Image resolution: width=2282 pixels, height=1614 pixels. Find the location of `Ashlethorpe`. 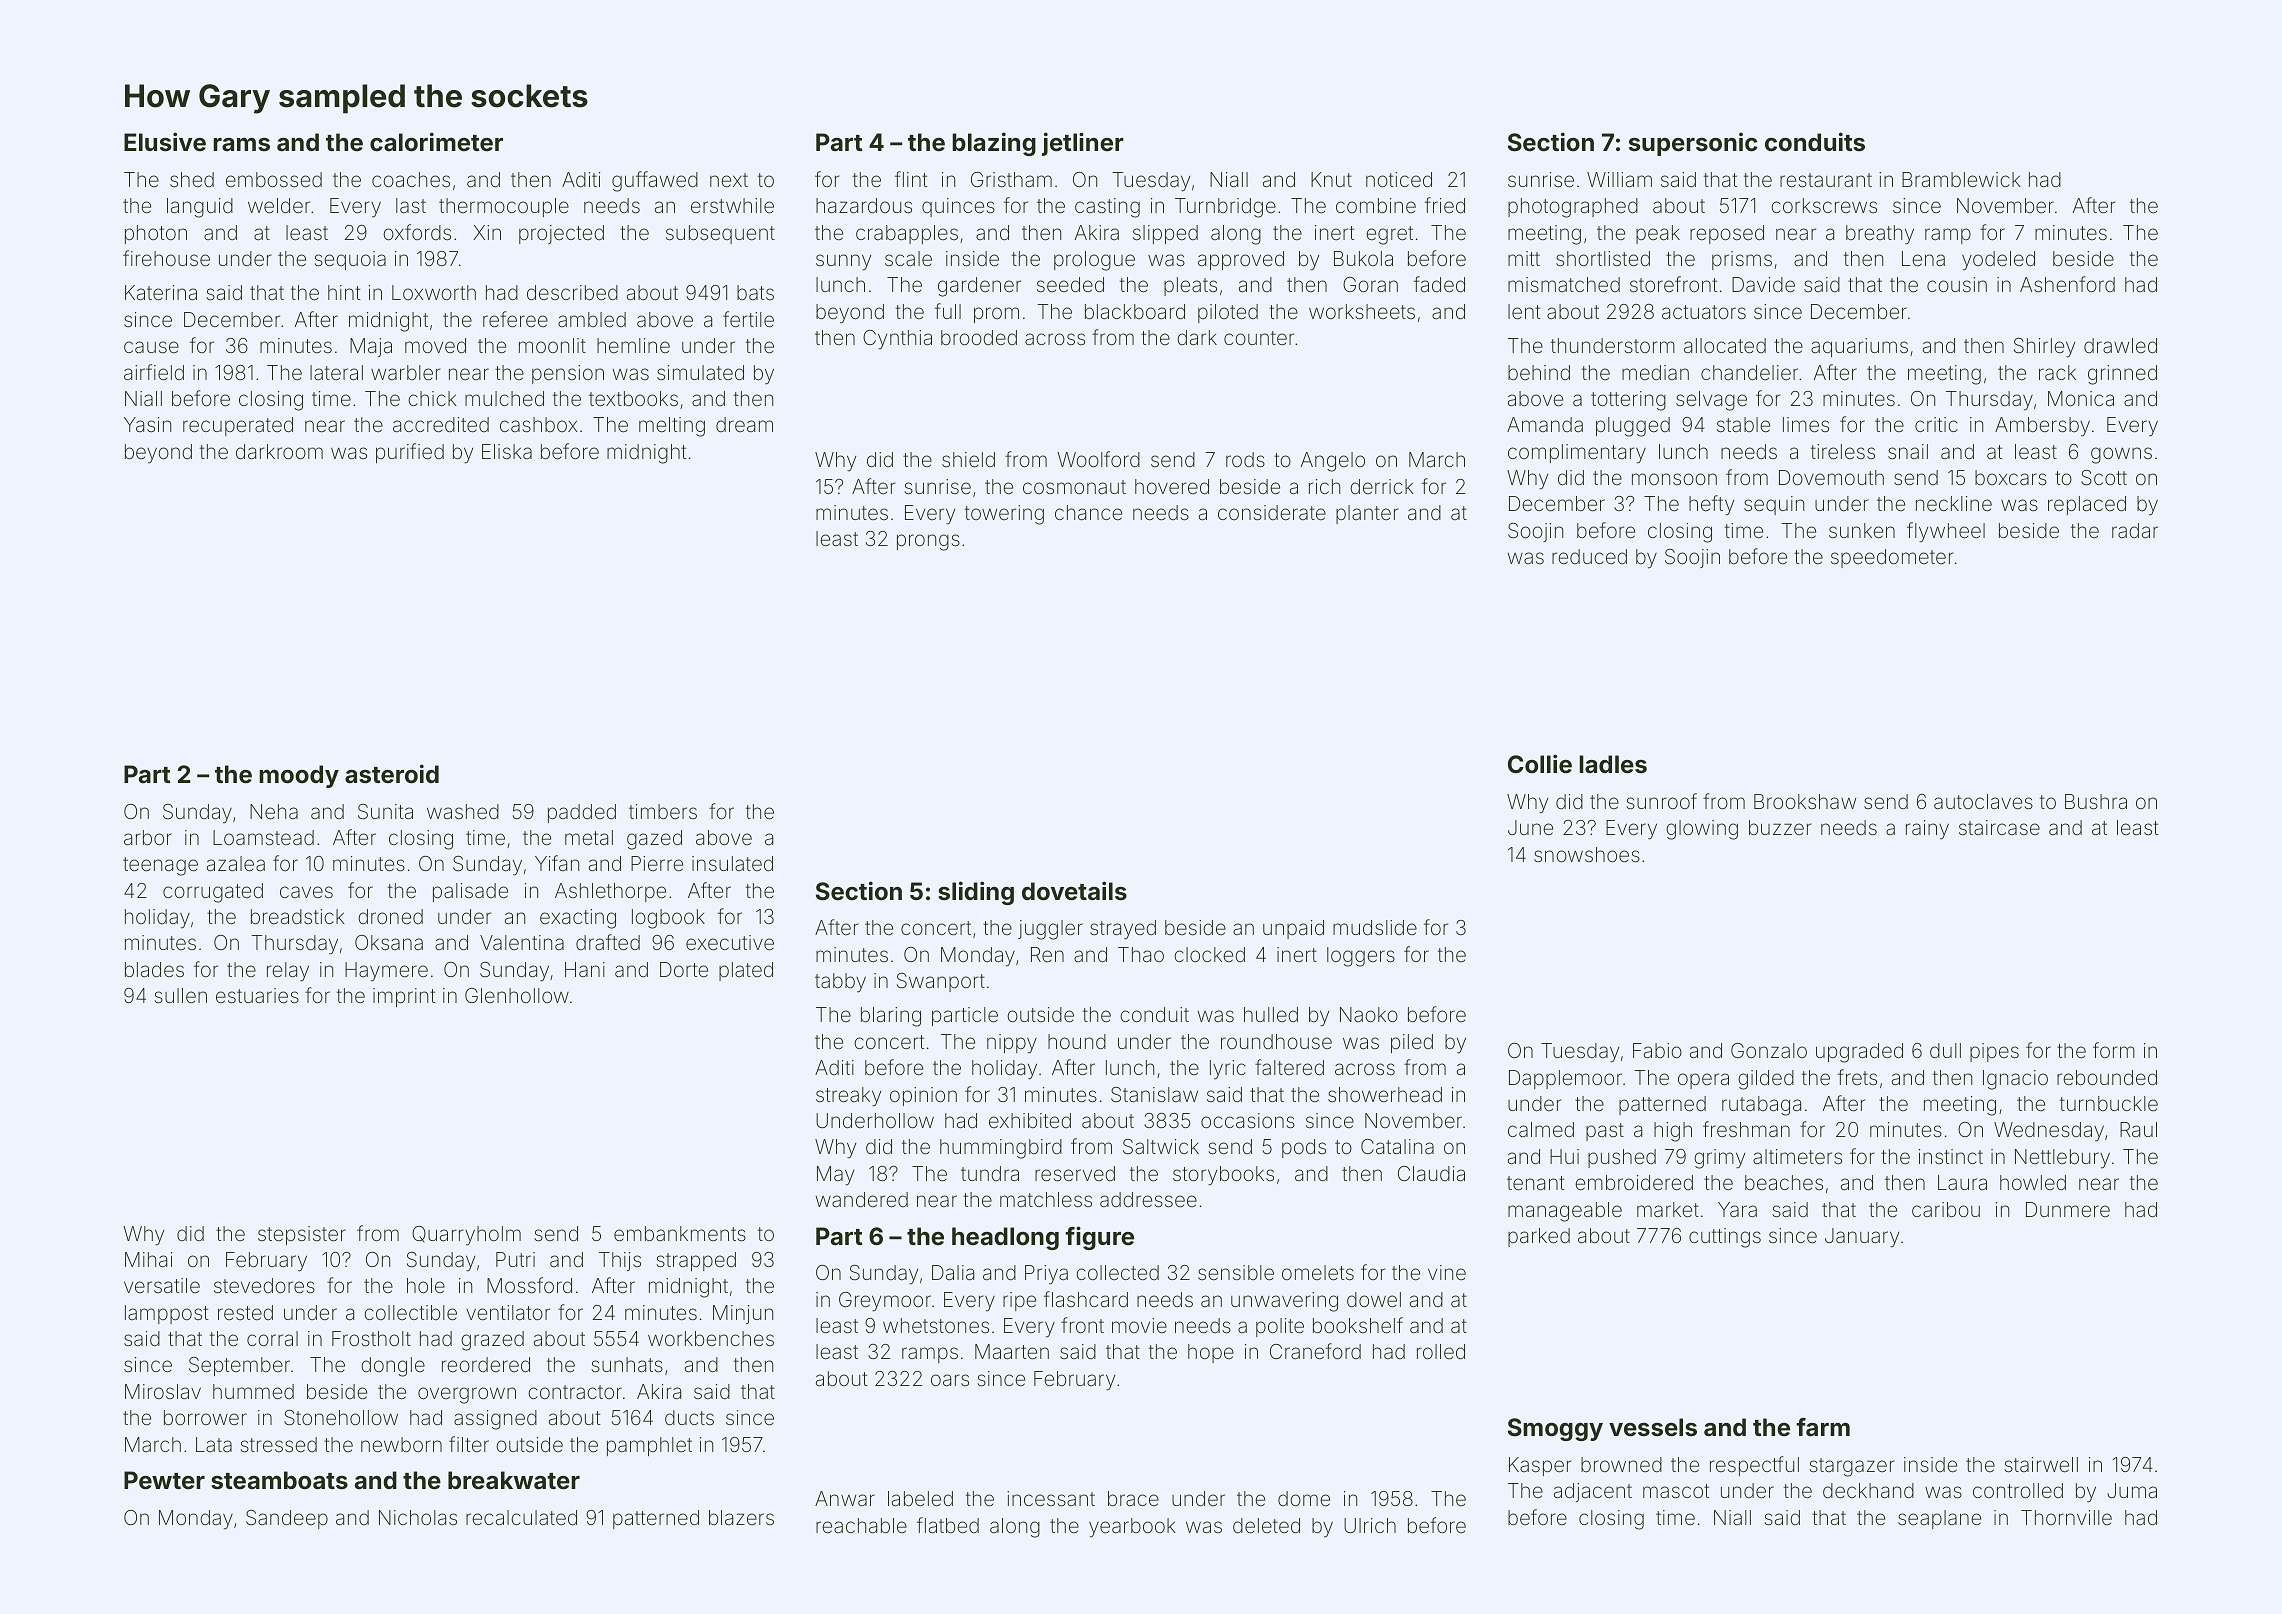

Ashlethorpe is located at coordinates (610, 892).
